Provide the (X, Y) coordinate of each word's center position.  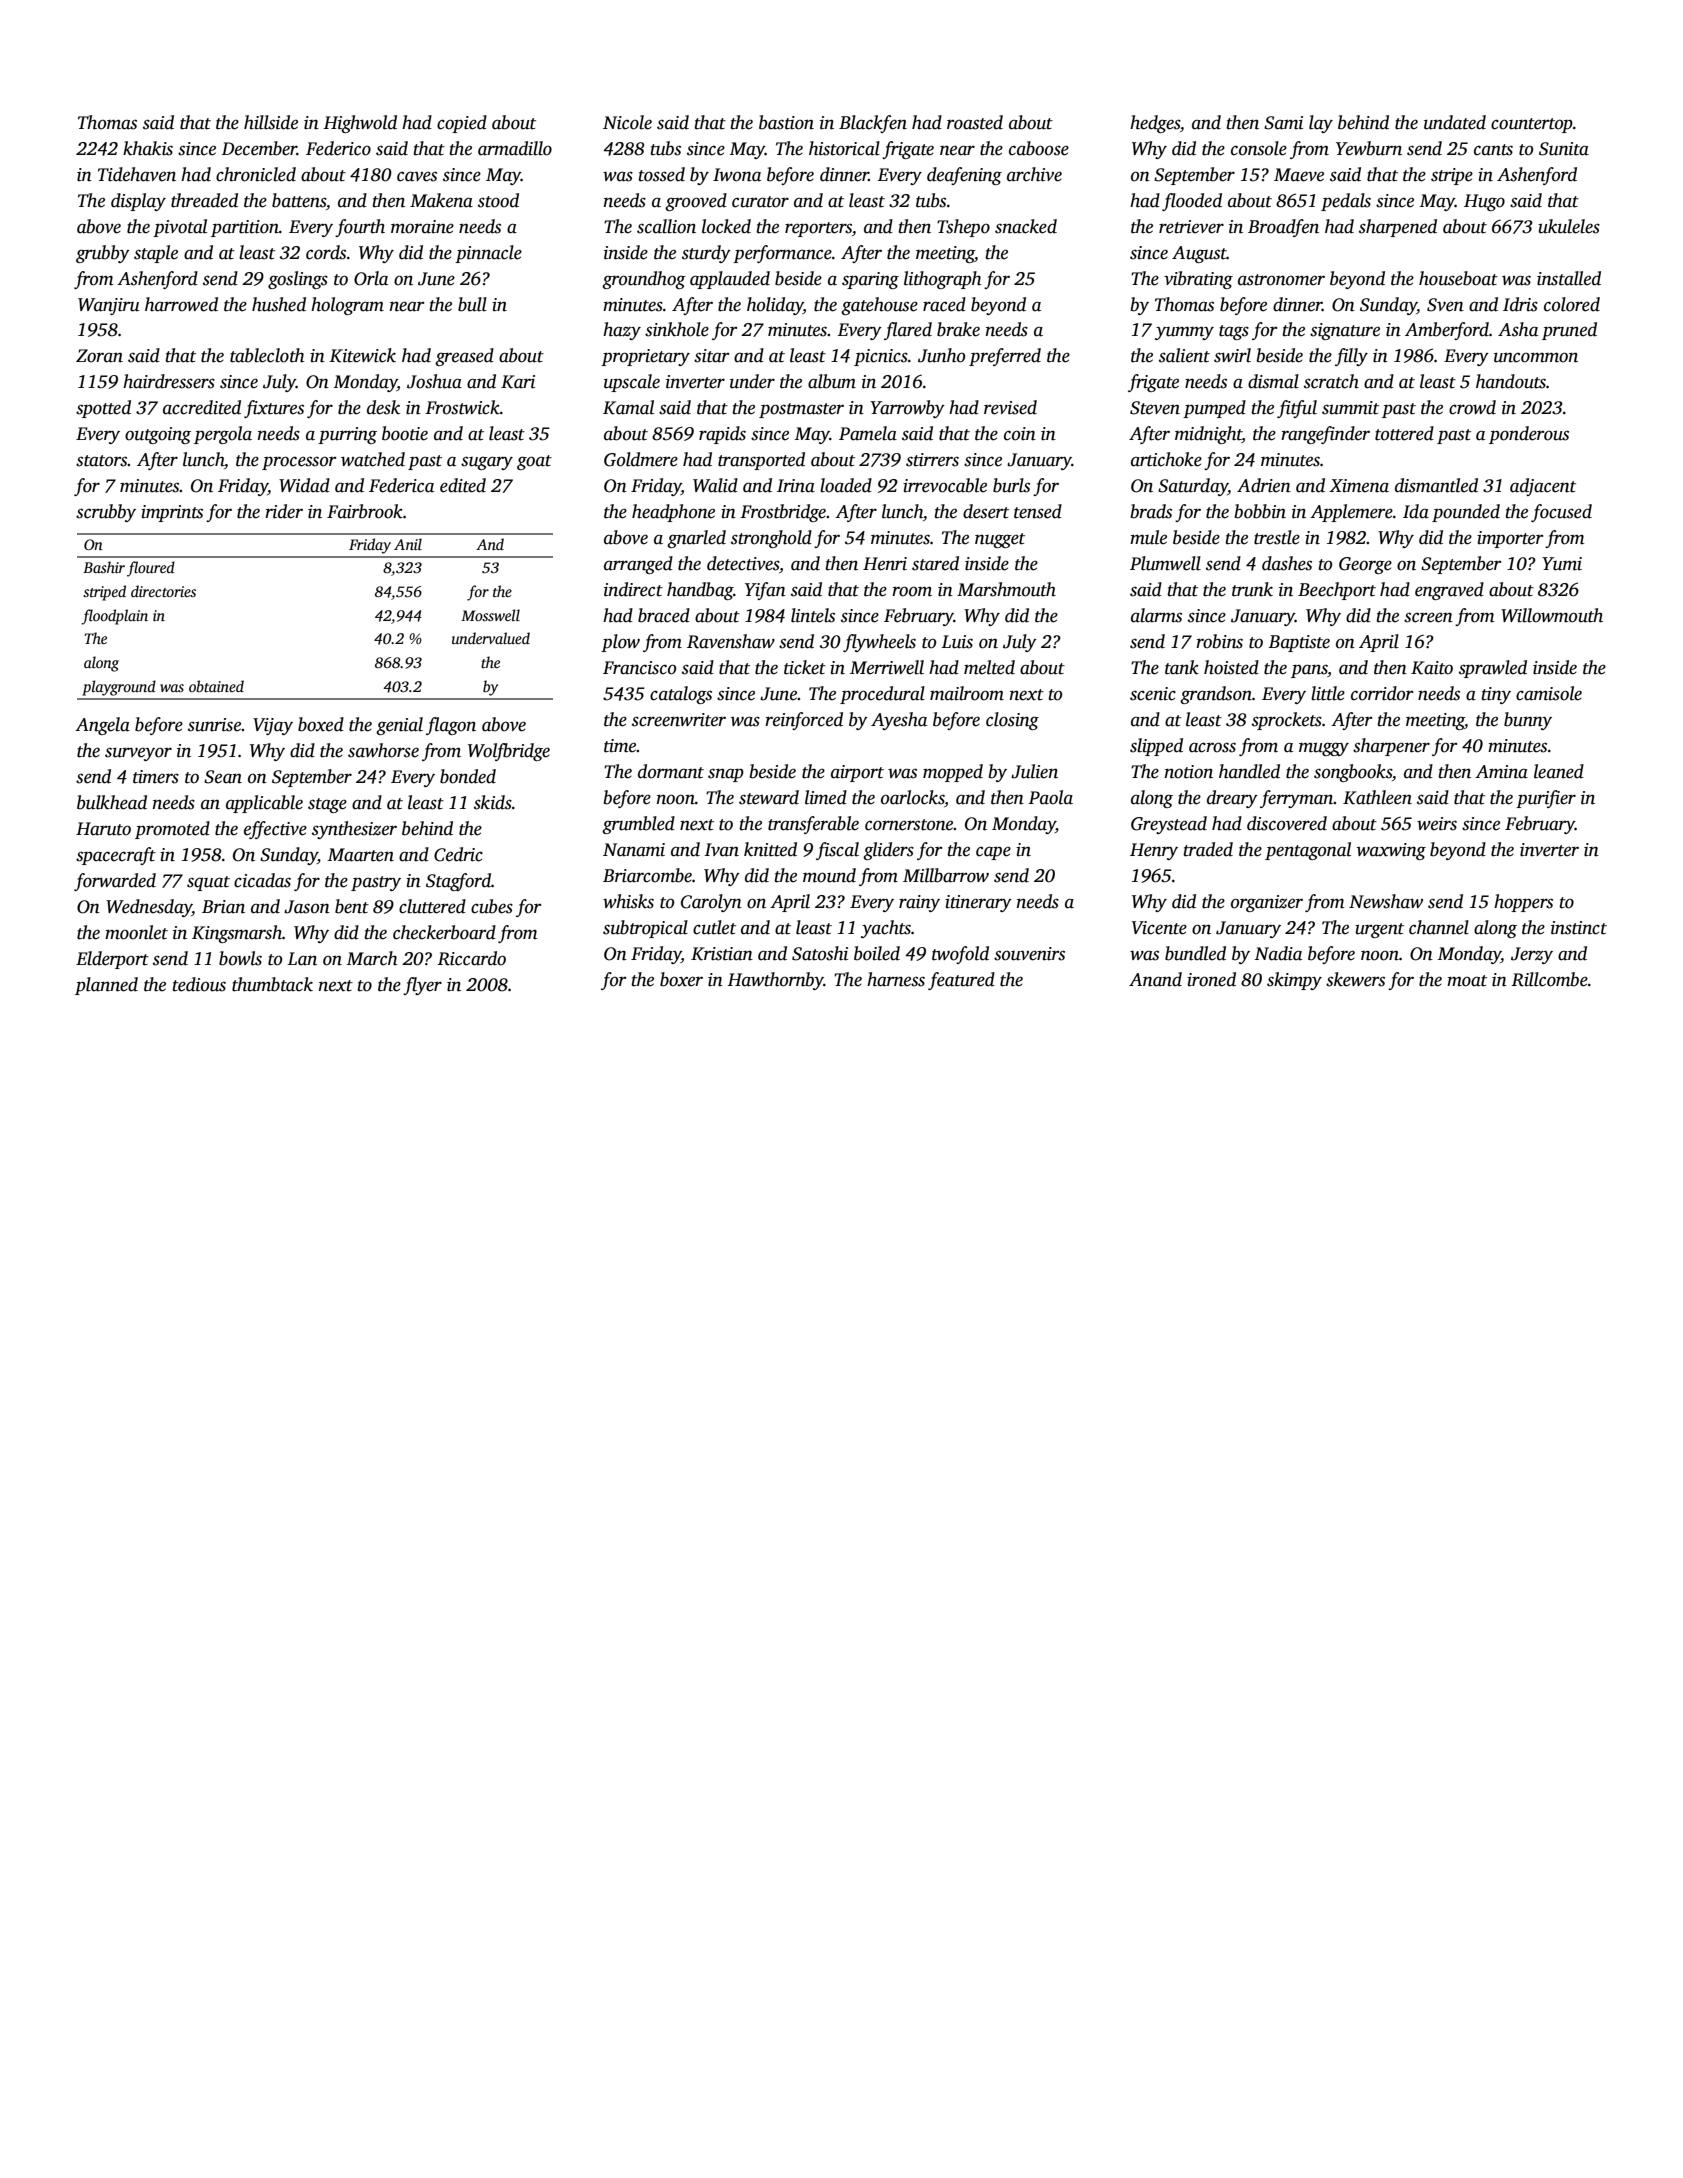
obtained (216, 686)
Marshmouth (1006, 589)
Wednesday (149, 908)
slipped (1156, 747)
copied (462, 124)
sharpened (1398, 228)
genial (399, 726)
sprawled (1493, 669)
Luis (957, 642)
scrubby (106, 513)
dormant (671, 771)
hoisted (1231, 667)
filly (1351, 357)
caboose (1039, 148)
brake (958, 329)
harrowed (181, 304)
